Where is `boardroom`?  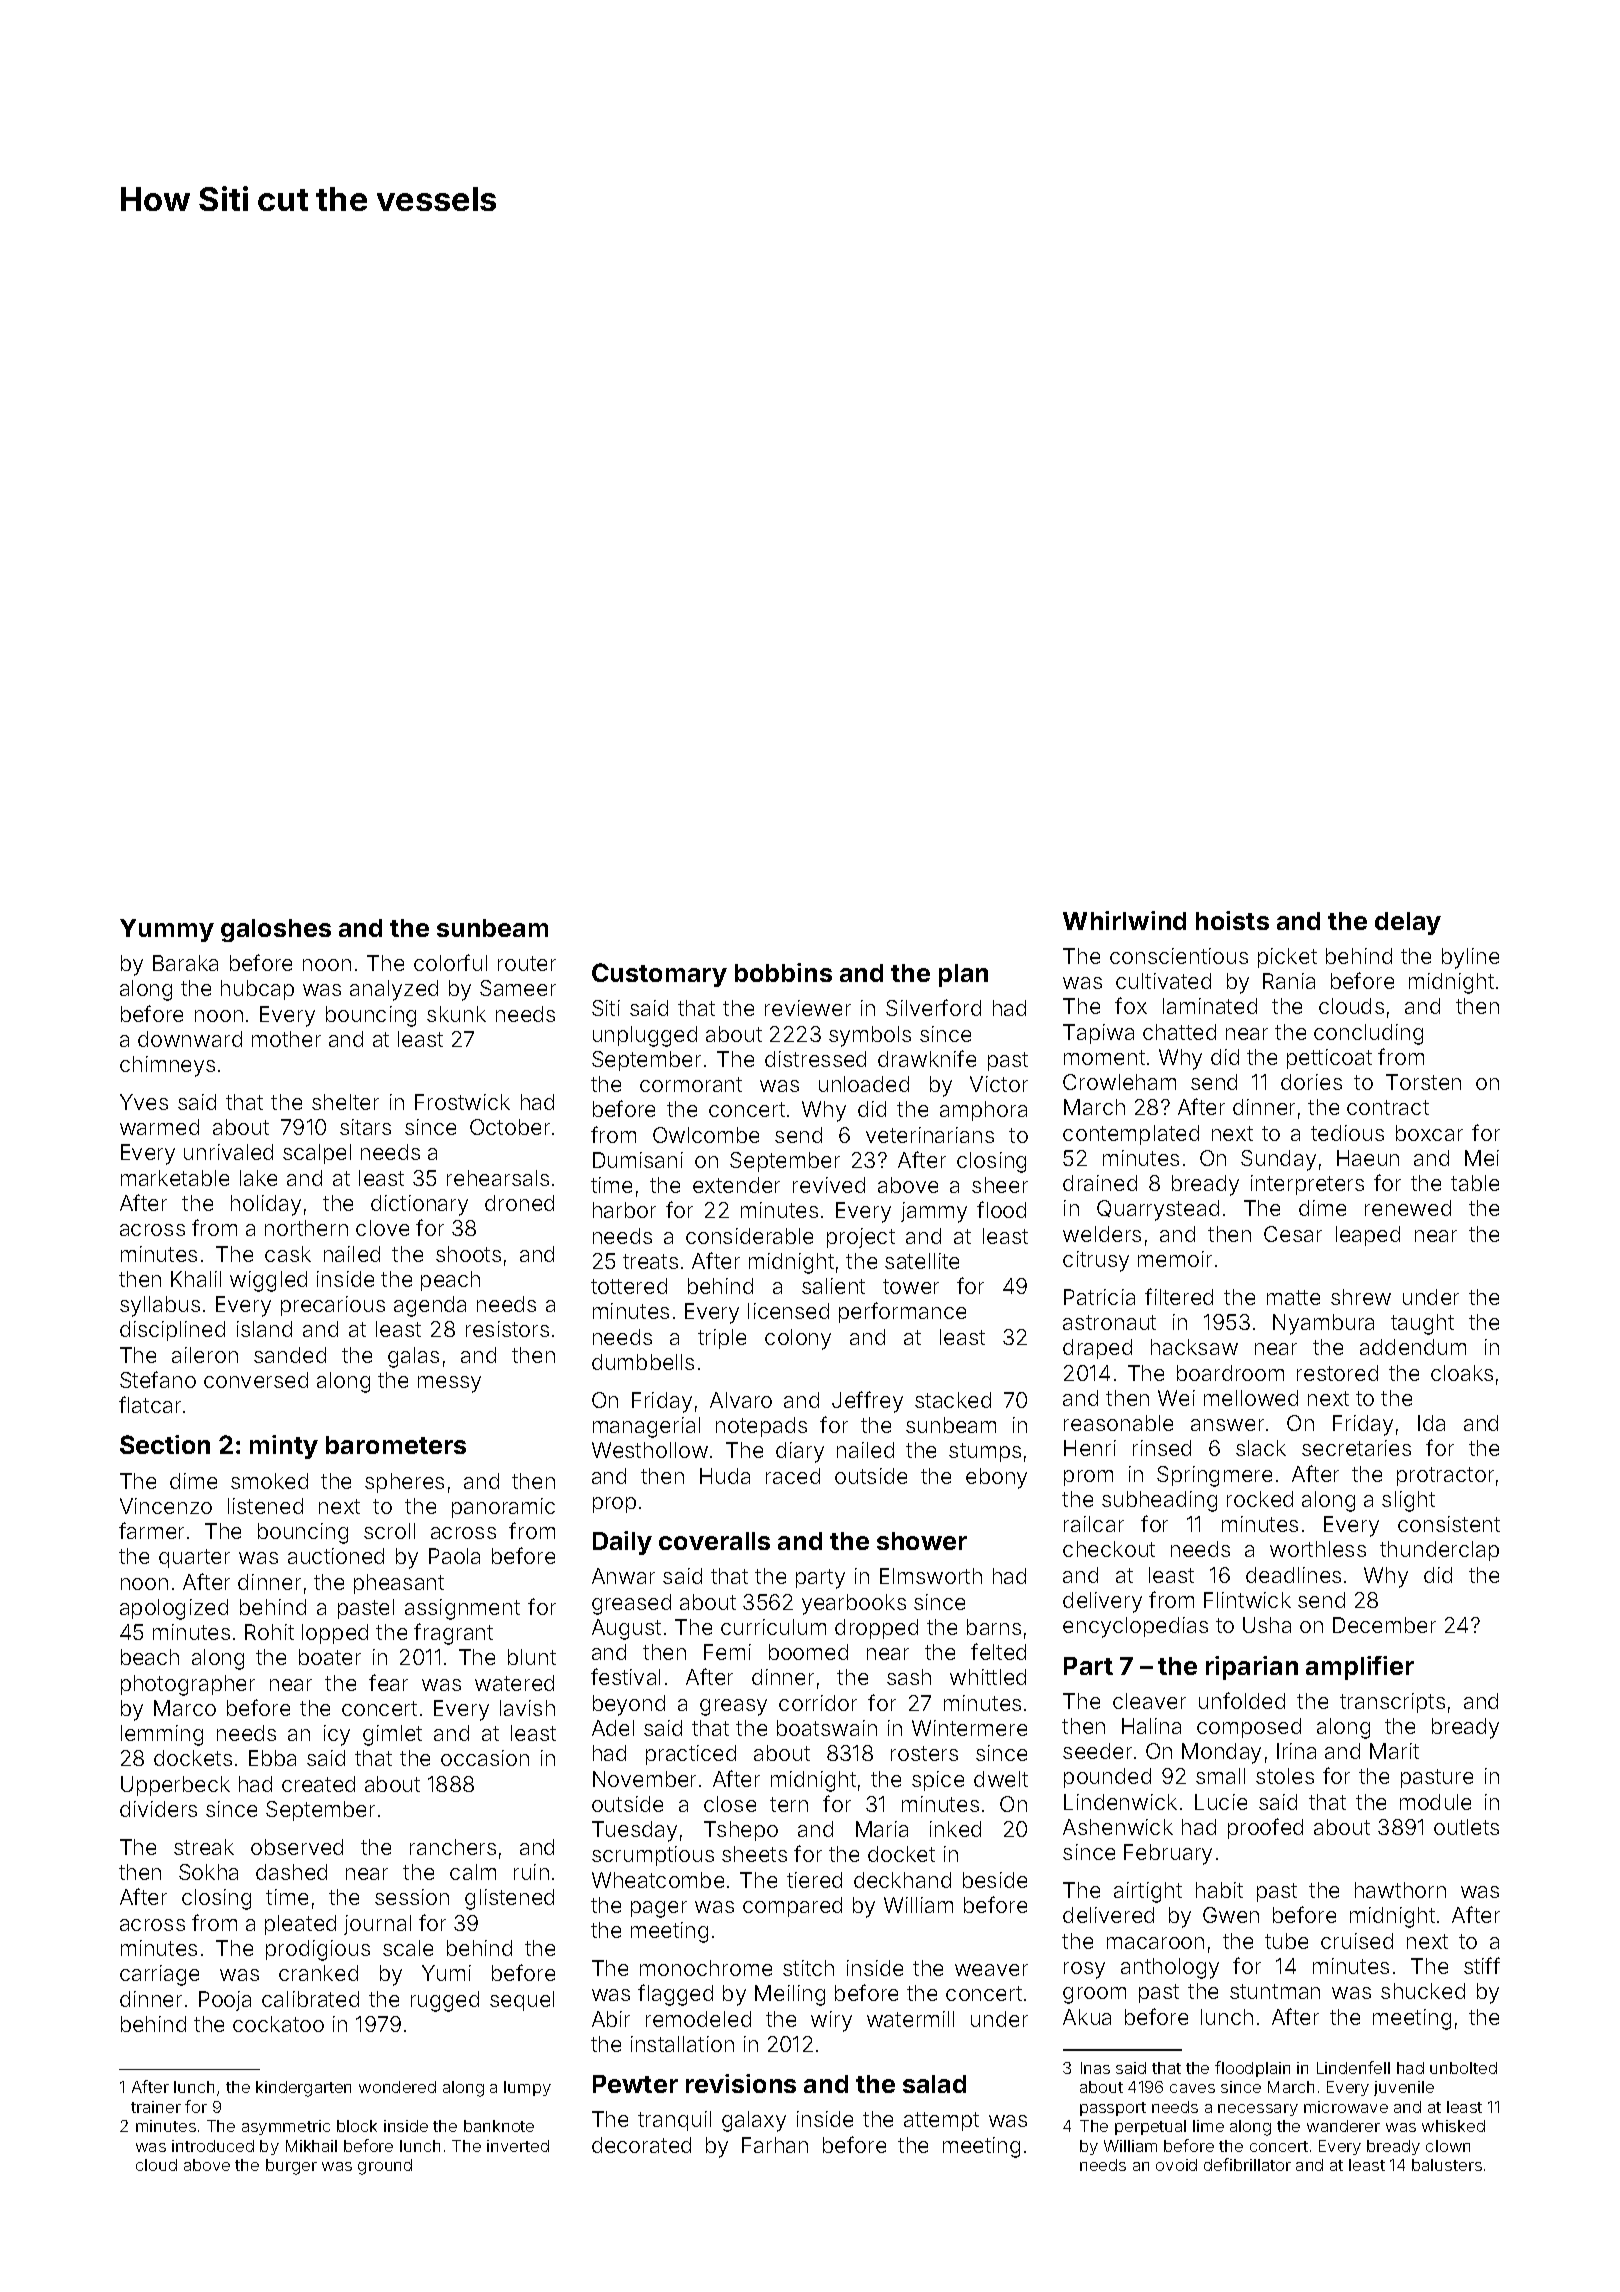
boardroom is located at coordinates (1230, 1373).
